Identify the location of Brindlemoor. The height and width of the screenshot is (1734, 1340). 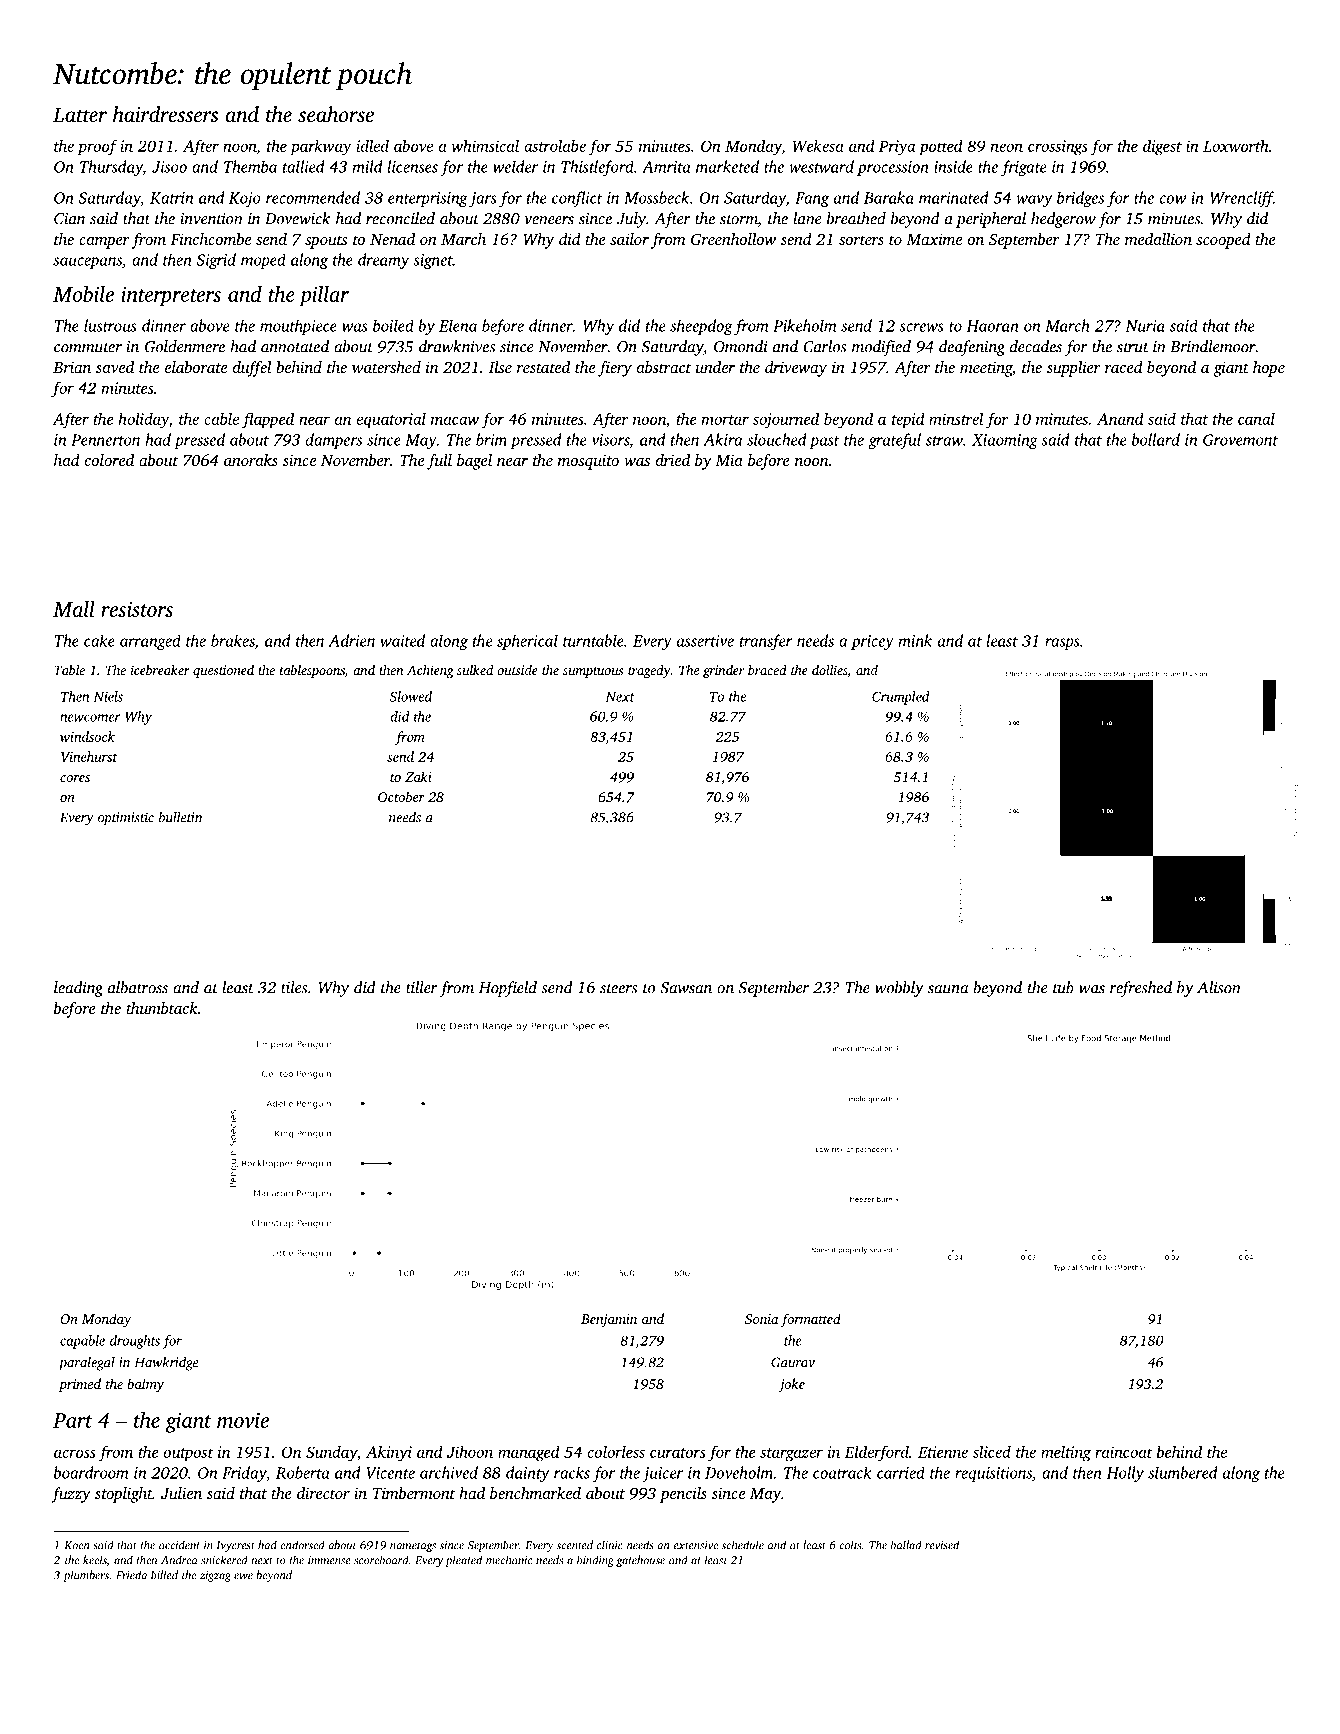
(1213, 346).
